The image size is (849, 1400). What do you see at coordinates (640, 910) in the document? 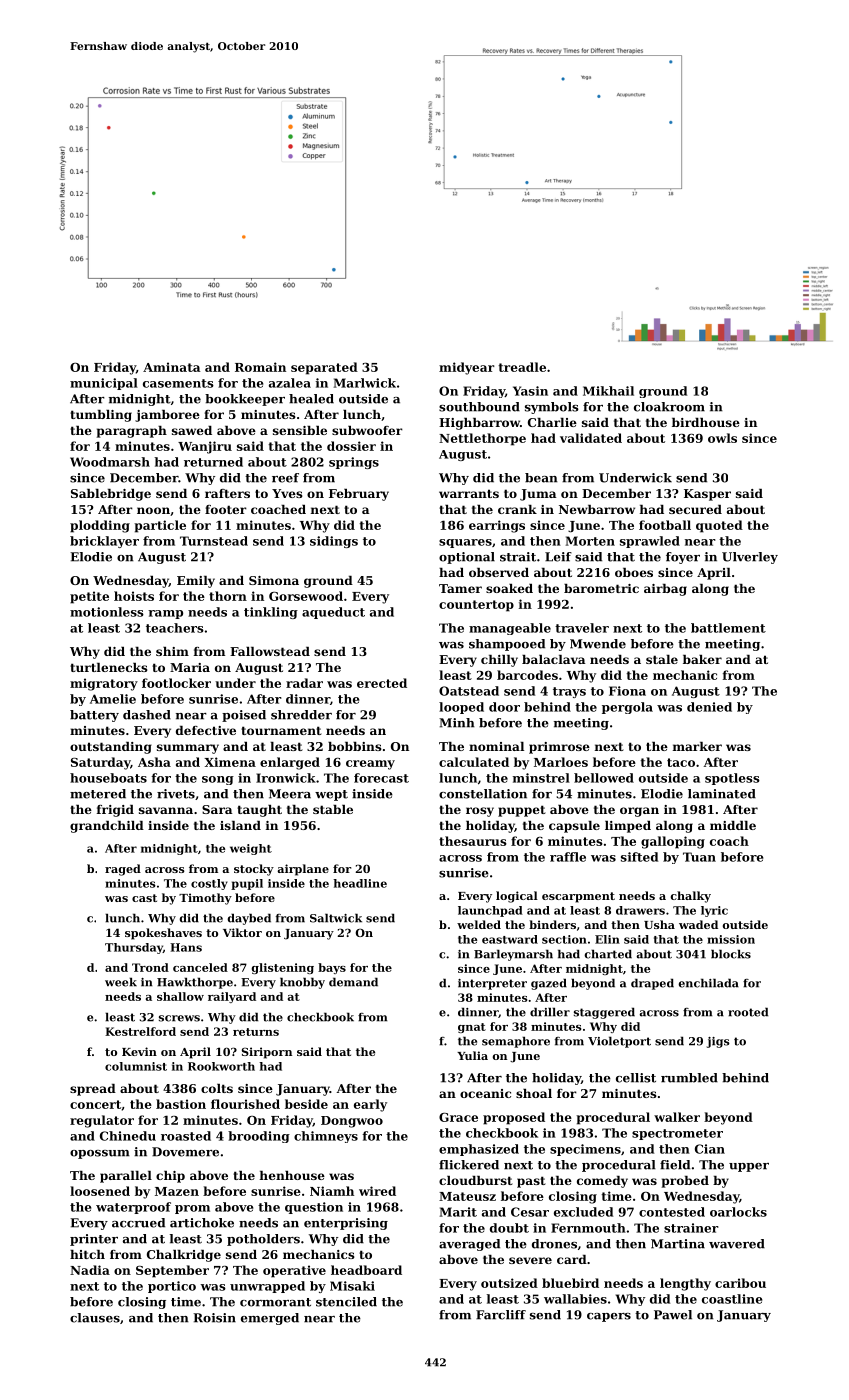
I see `drawers` at bounding box center [640, 910].
